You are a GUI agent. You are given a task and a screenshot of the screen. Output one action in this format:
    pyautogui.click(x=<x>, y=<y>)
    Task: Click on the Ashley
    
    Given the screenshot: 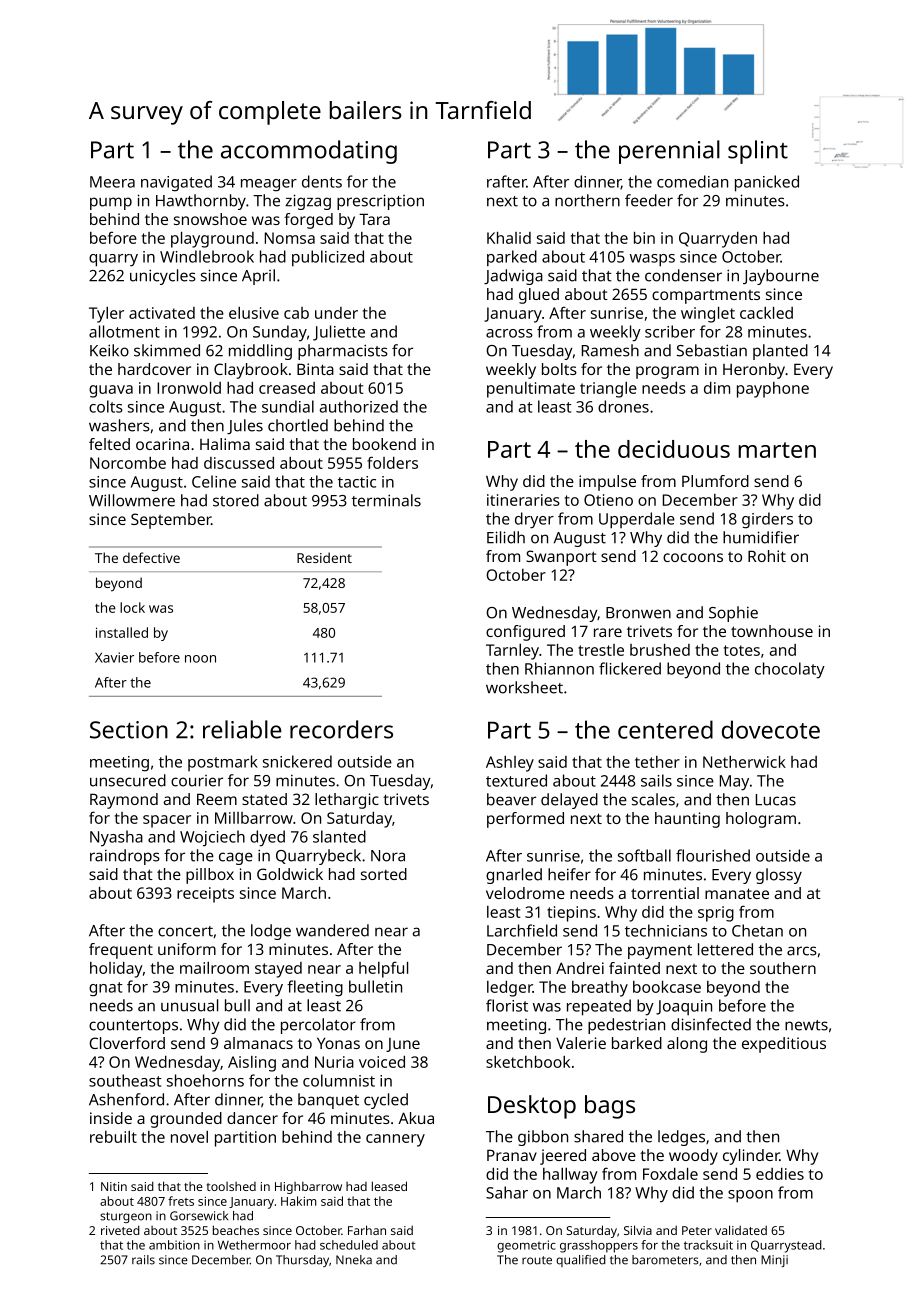 What is the action you would take?
    pyautogui.click(x=510, y=764)
